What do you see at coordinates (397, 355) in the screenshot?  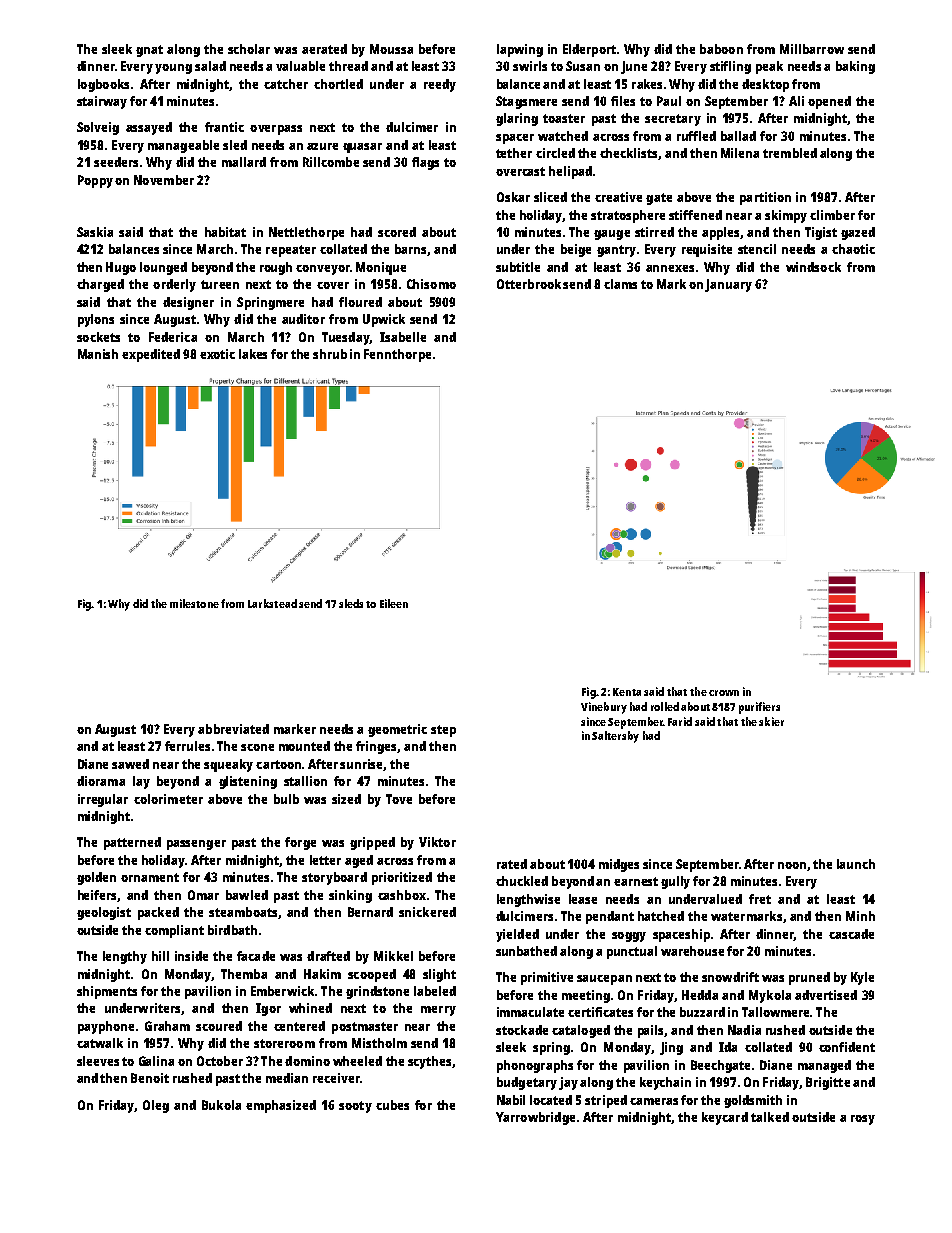 I see `Fennthorpe` at bounding box center [397, 355].
